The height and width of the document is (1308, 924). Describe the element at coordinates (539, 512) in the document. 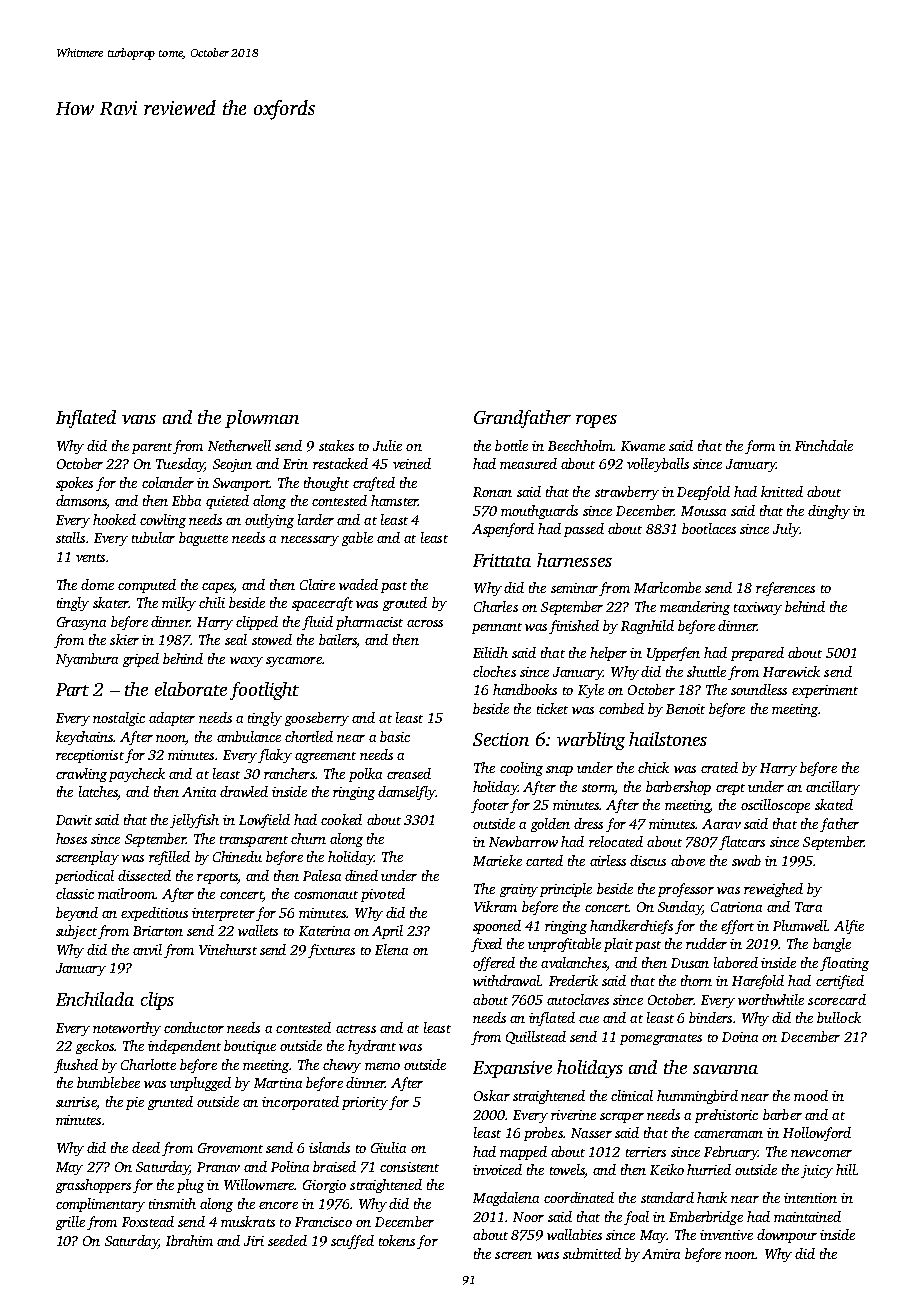

I see `mouthguards` at that location.
